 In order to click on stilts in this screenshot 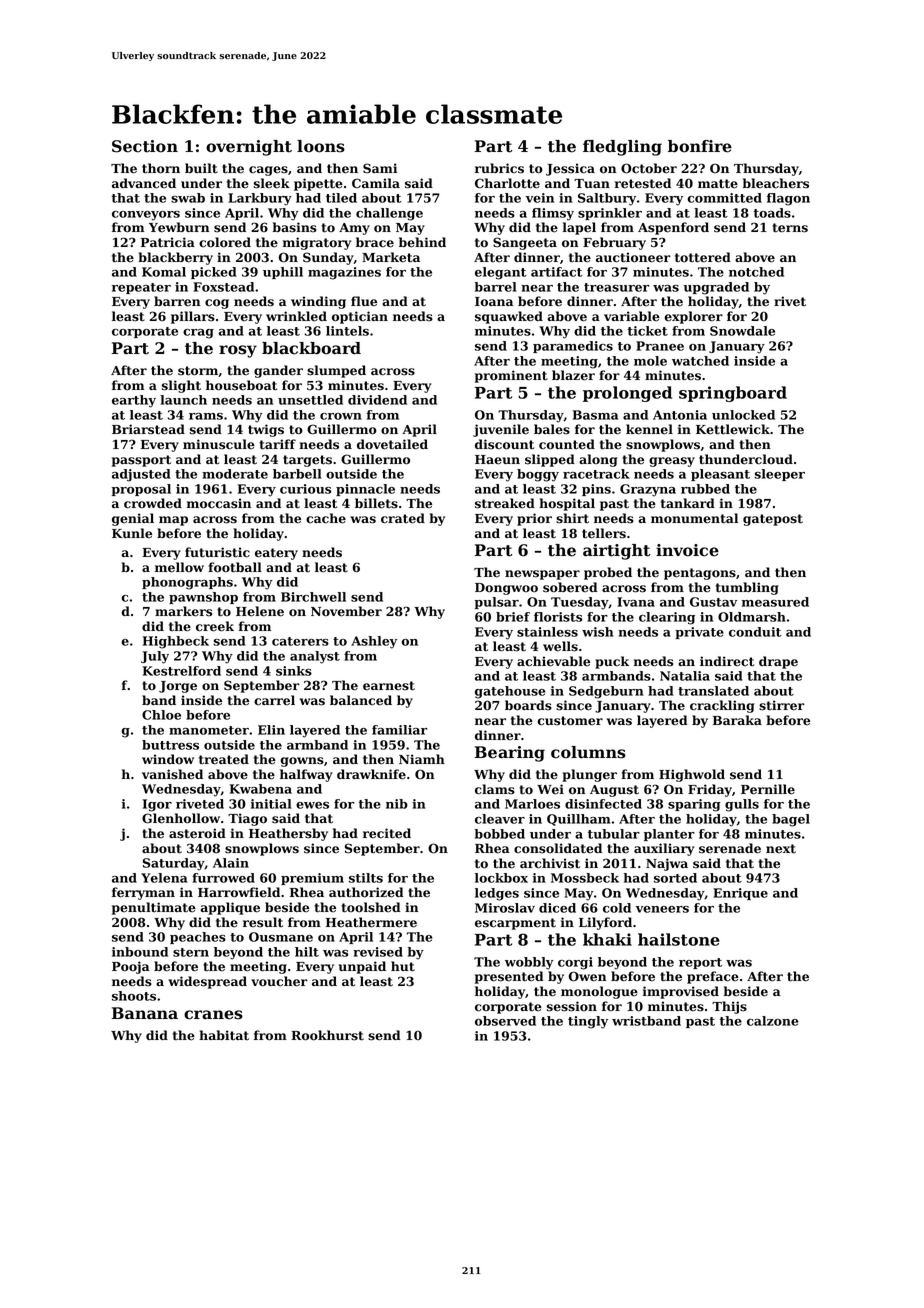, I will do `click(366, 878)`.
